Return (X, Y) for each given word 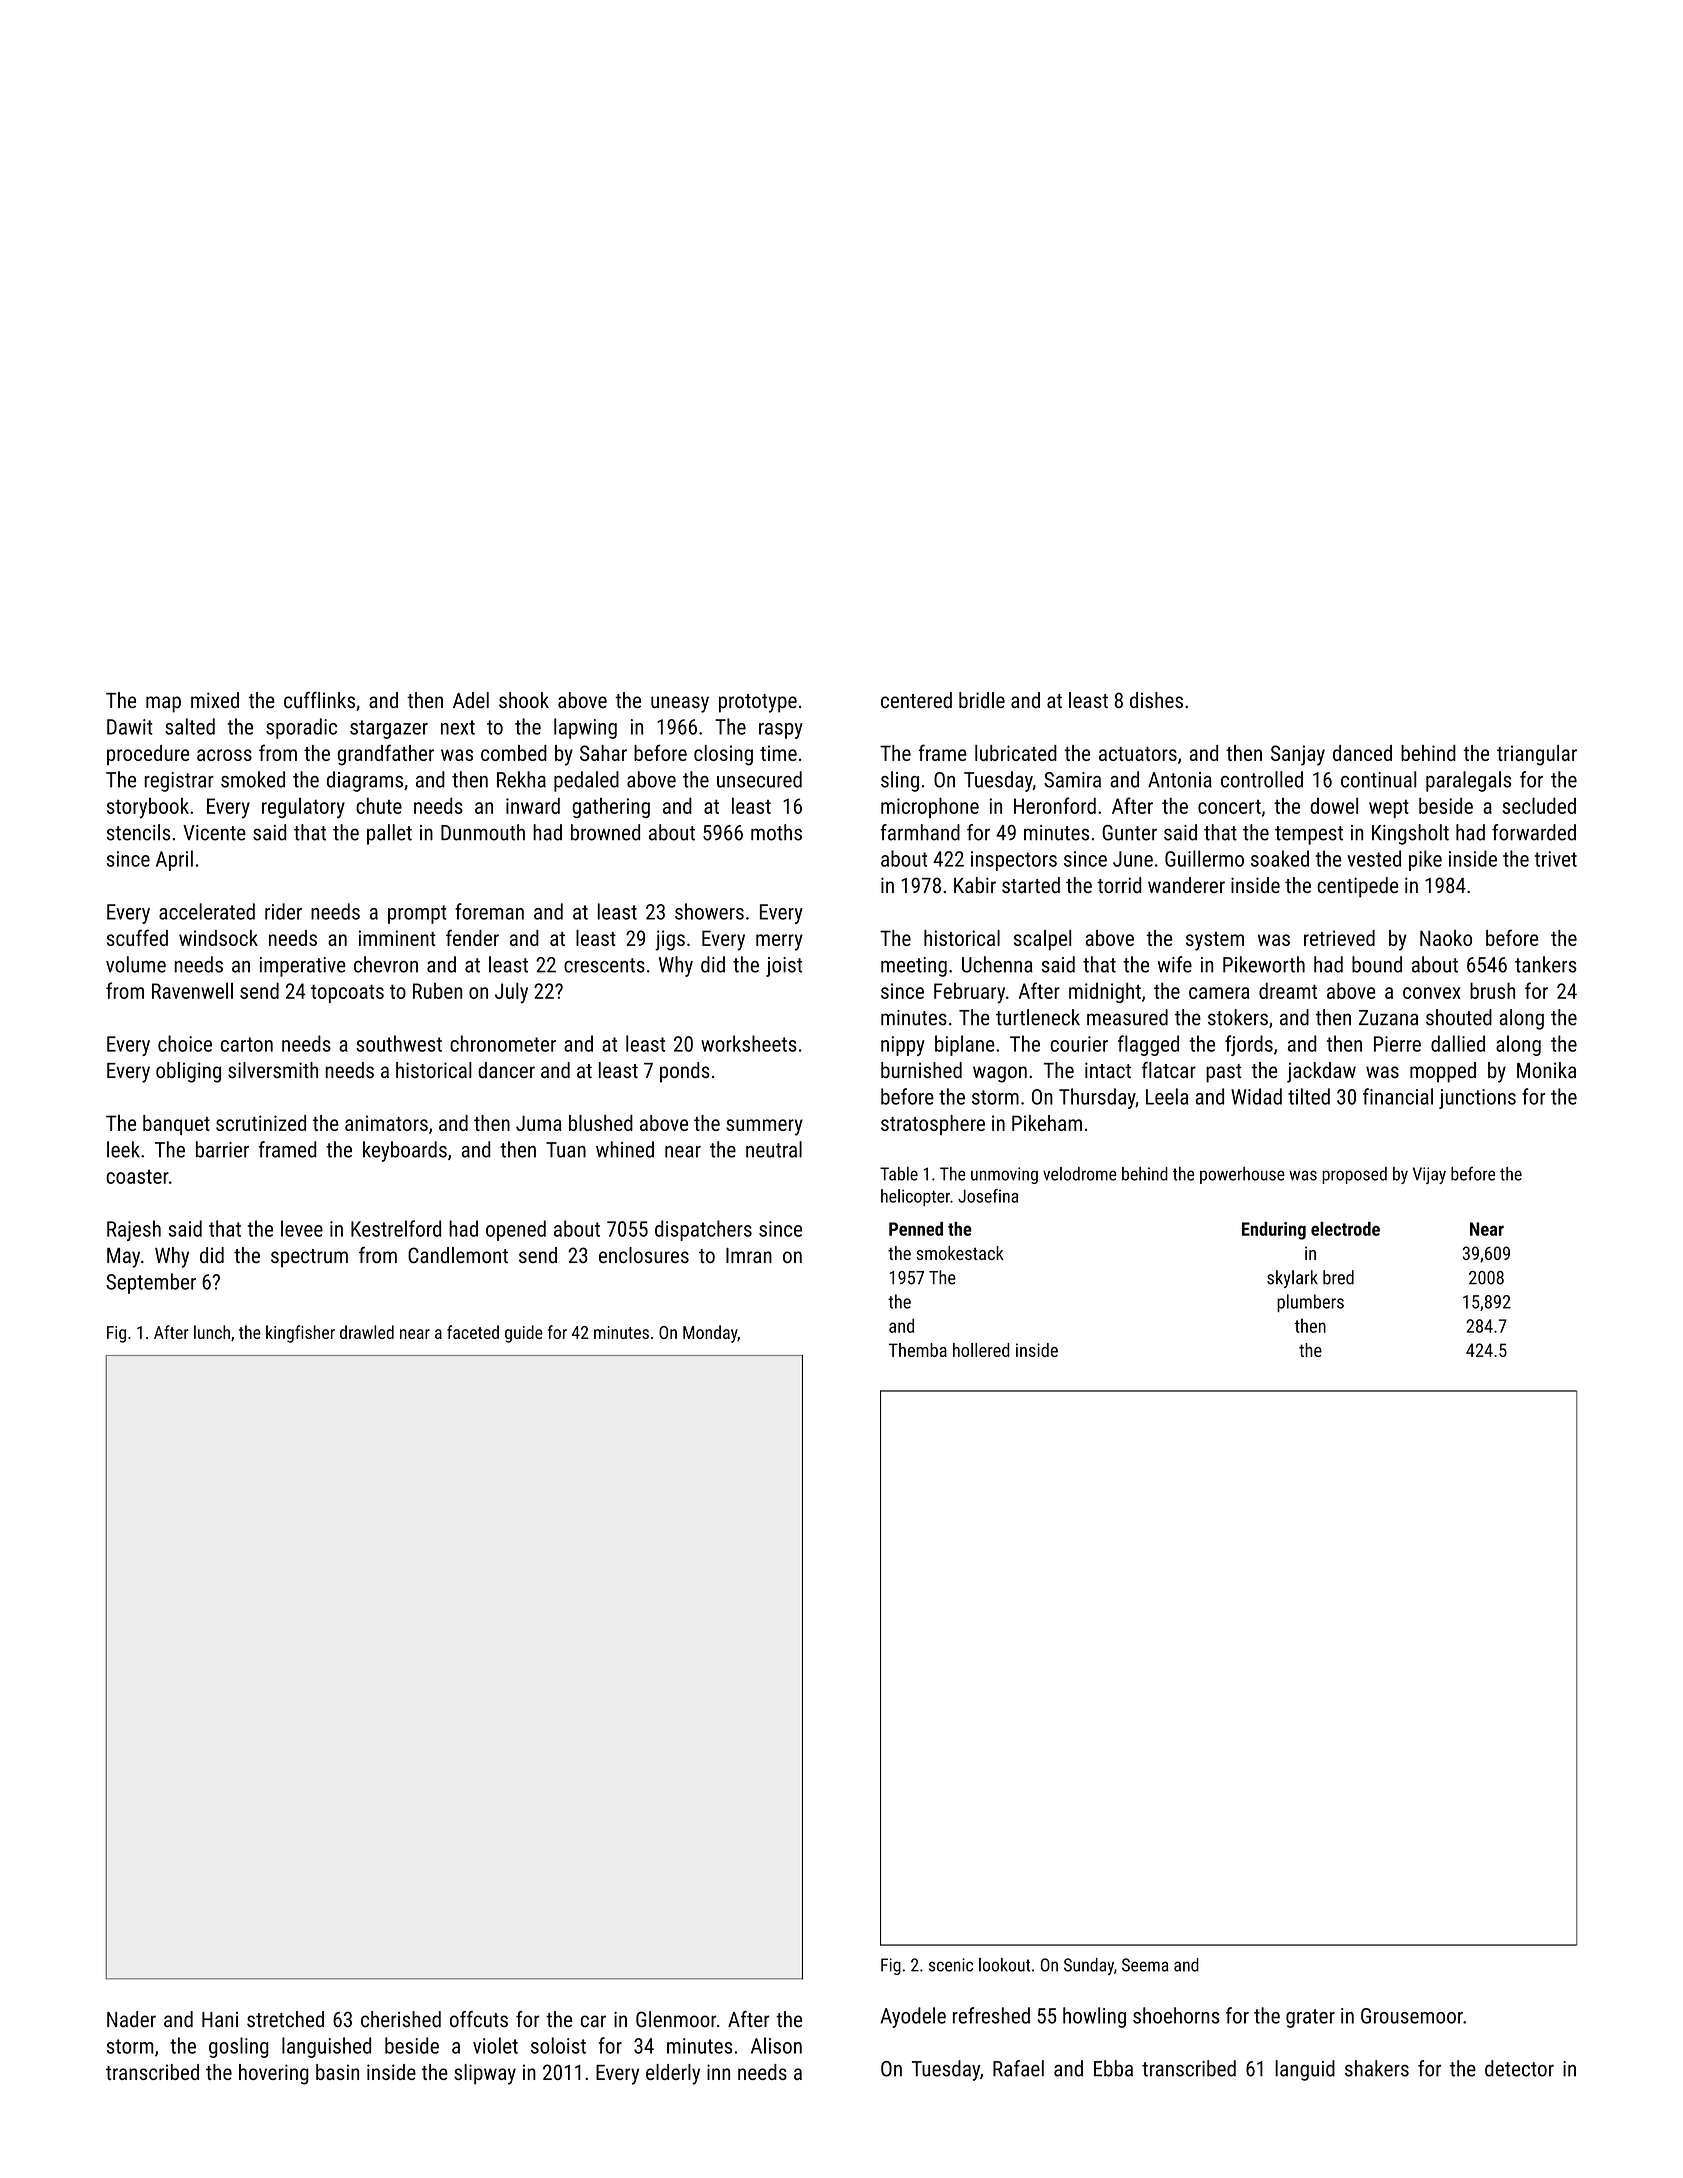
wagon (1000, 1074)
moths (776, 832)
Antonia (1180, 780)
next (458, 727)
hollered (981, 1350)
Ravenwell (192, 991)
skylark (1292, 1279)
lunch (212, 1332)
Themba (918, 1350)
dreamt (1288, 990)
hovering (274, 2074)
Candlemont (458, 1255)
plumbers (1310, 1303)
